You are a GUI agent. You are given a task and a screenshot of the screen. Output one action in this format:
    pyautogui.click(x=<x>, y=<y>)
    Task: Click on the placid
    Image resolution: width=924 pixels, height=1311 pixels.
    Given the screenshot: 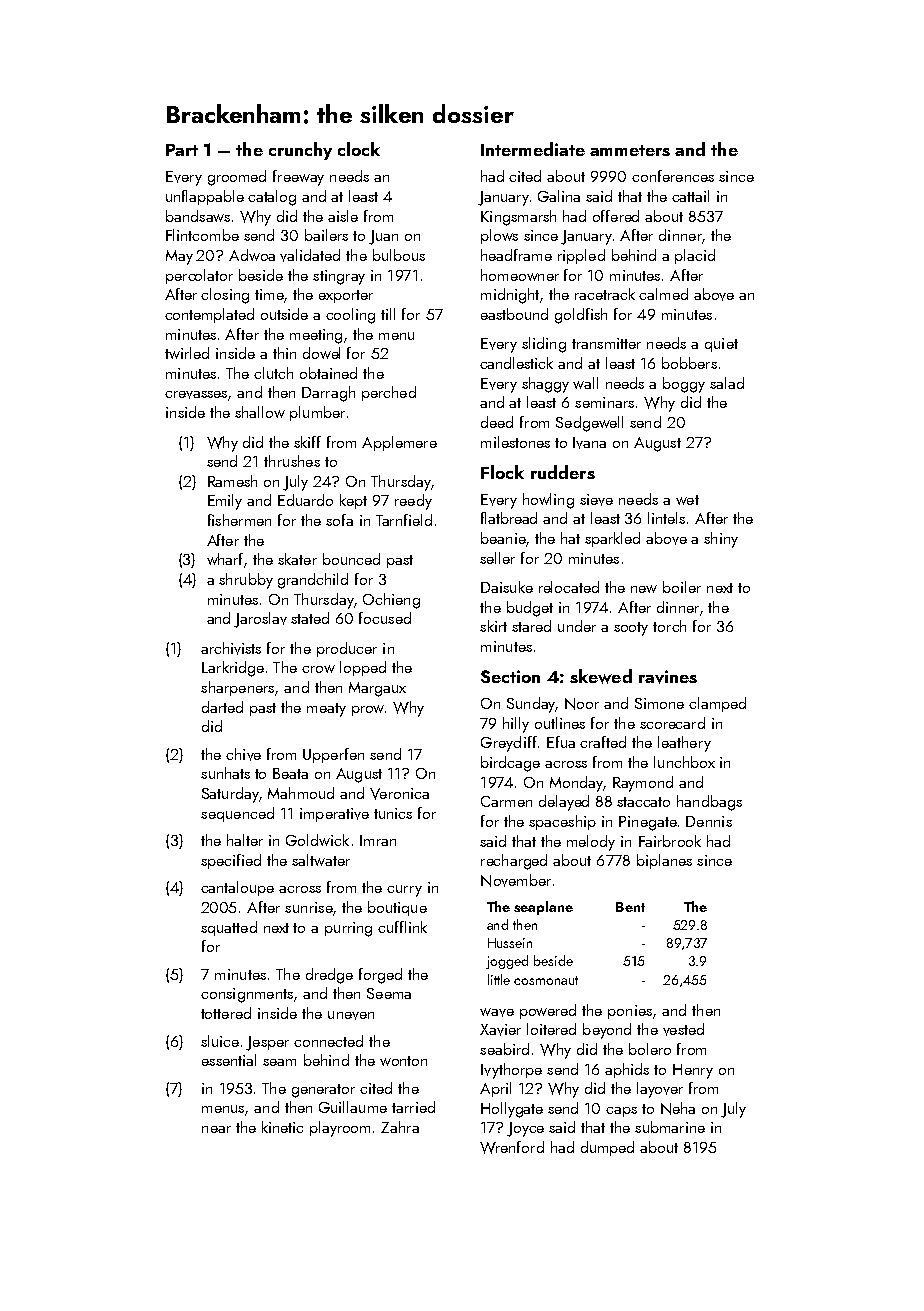 What is the action you would take?
    pyautogui.click(x=695, y=256)
